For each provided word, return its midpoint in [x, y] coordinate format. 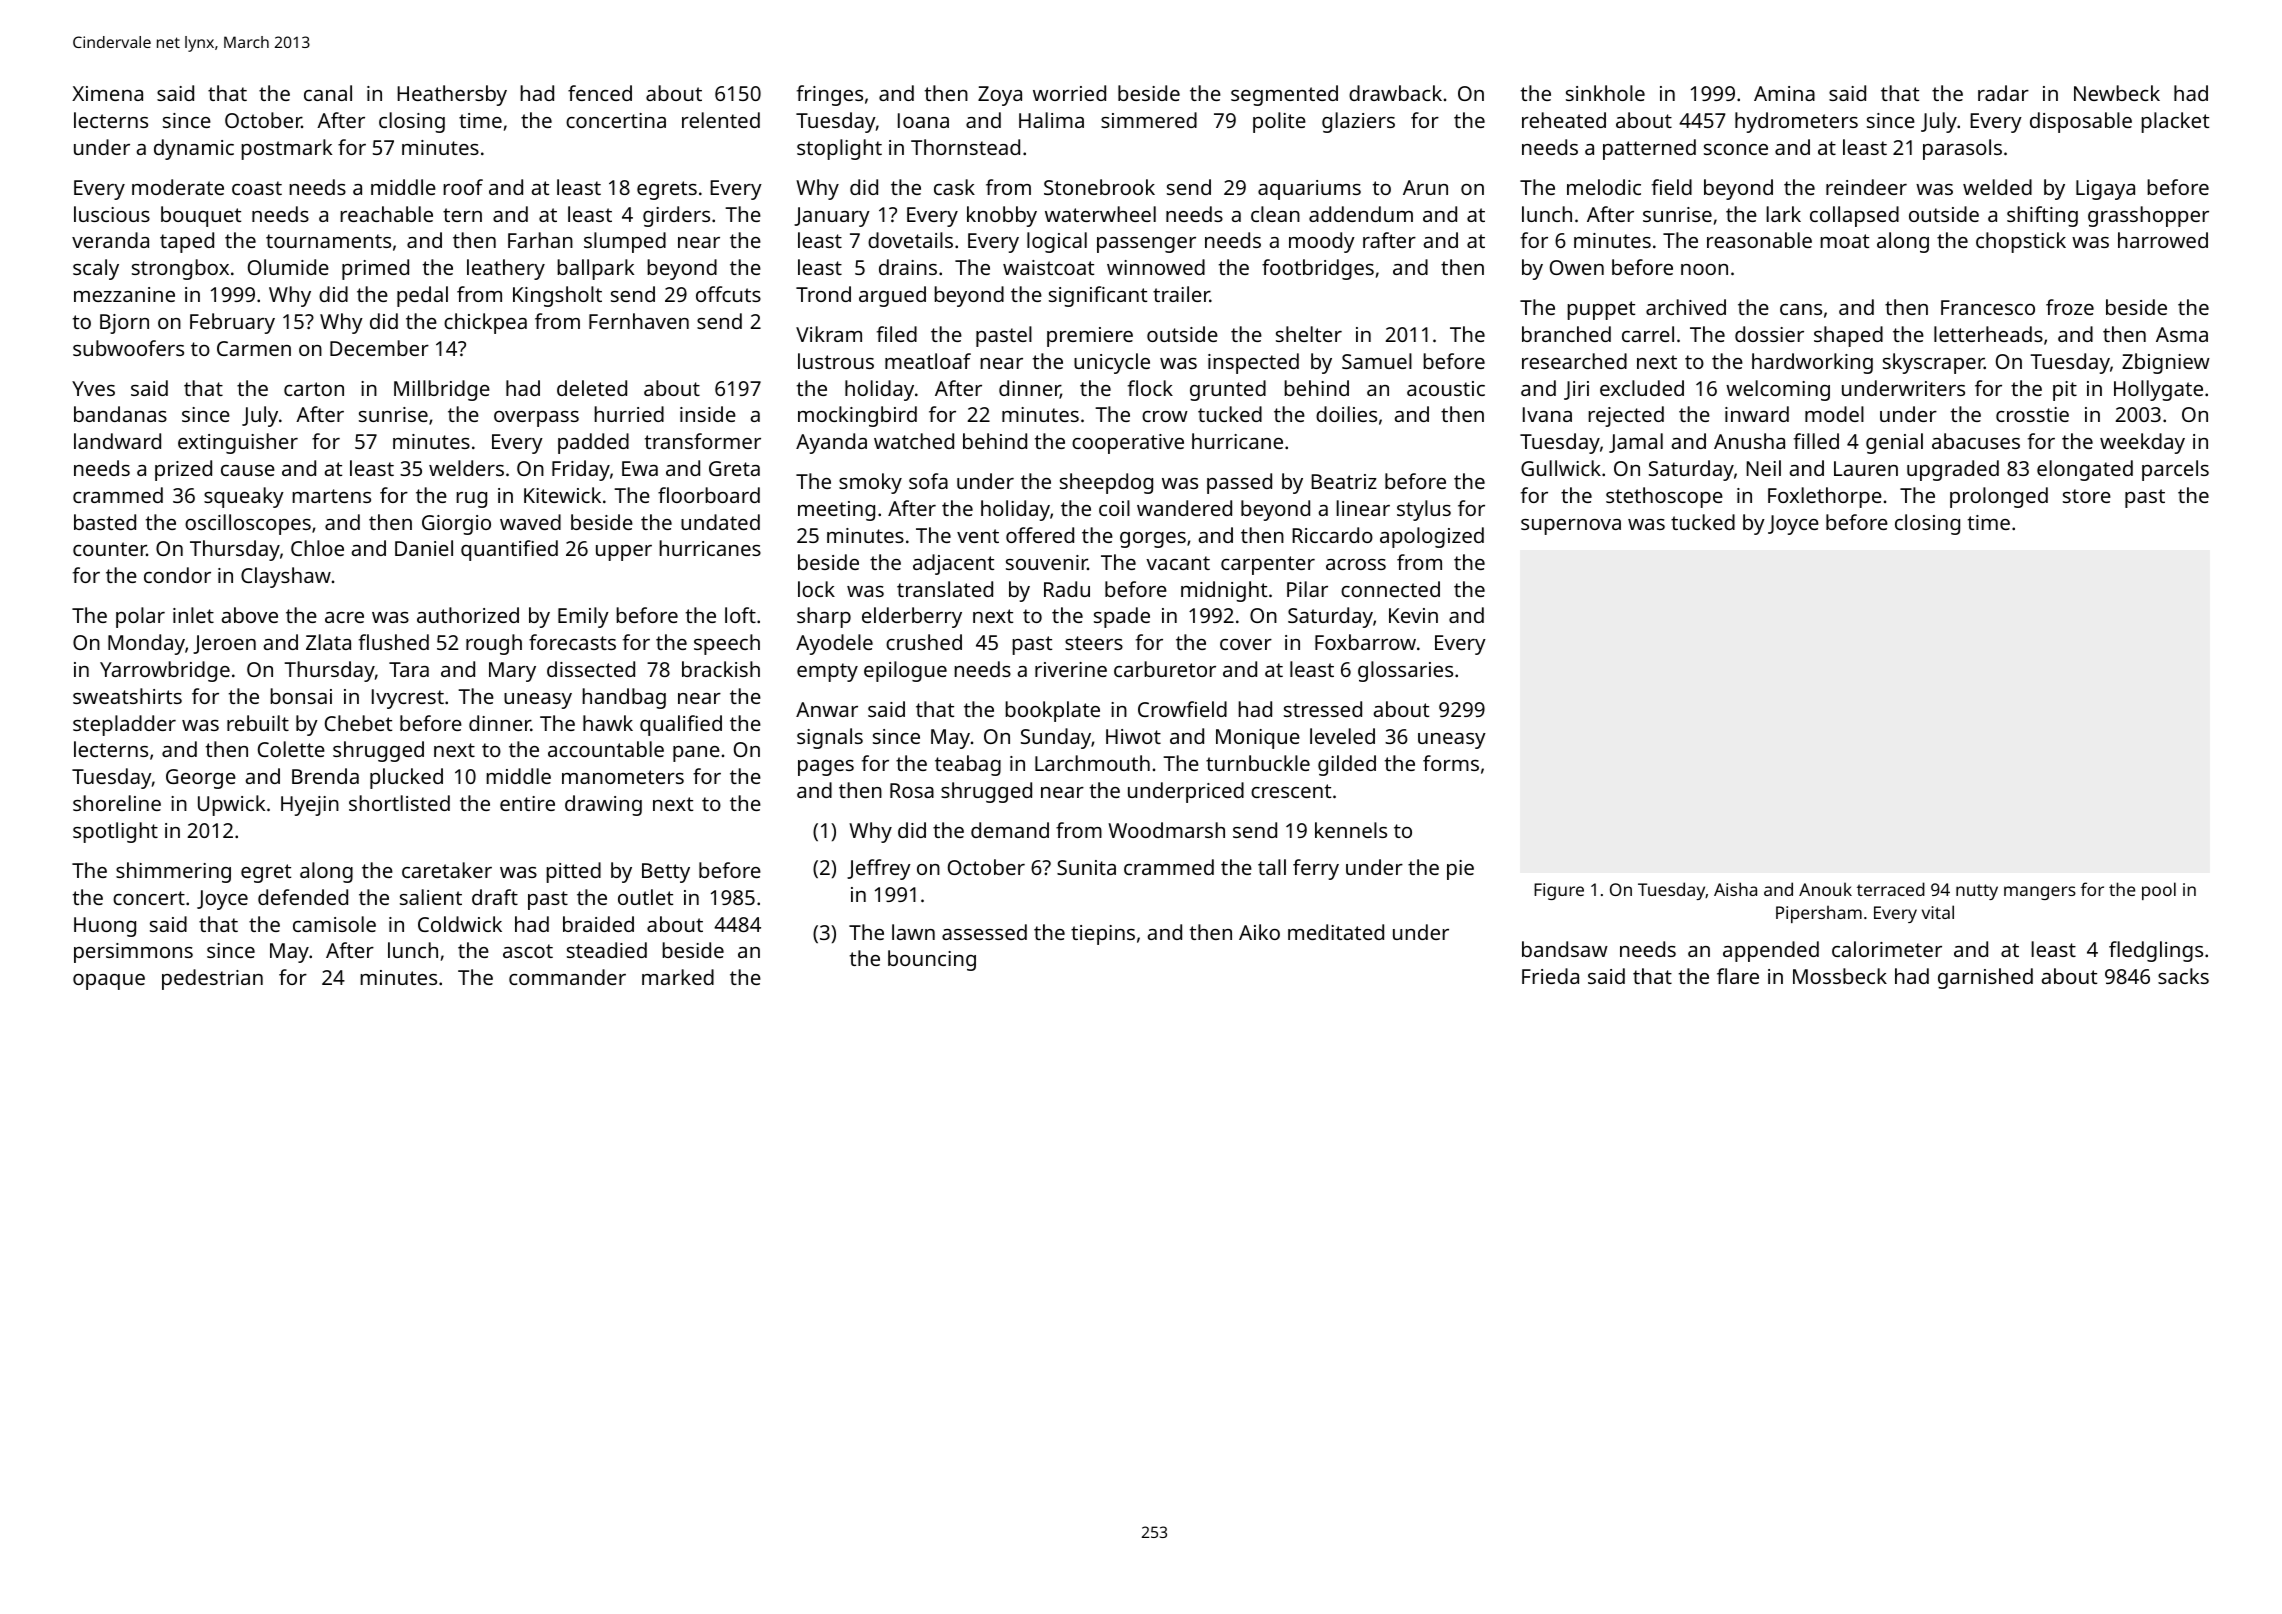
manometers [623, 777]
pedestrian [212, 979]
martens [331, 496]
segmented [1284, 95]
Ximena [107, 93]
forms [1451, 763]
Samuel [1377, 361]
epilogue [905, 671]
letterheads [1988, 334]
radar [2003, 93]
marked [678, 977]
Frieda [1550, 976]
